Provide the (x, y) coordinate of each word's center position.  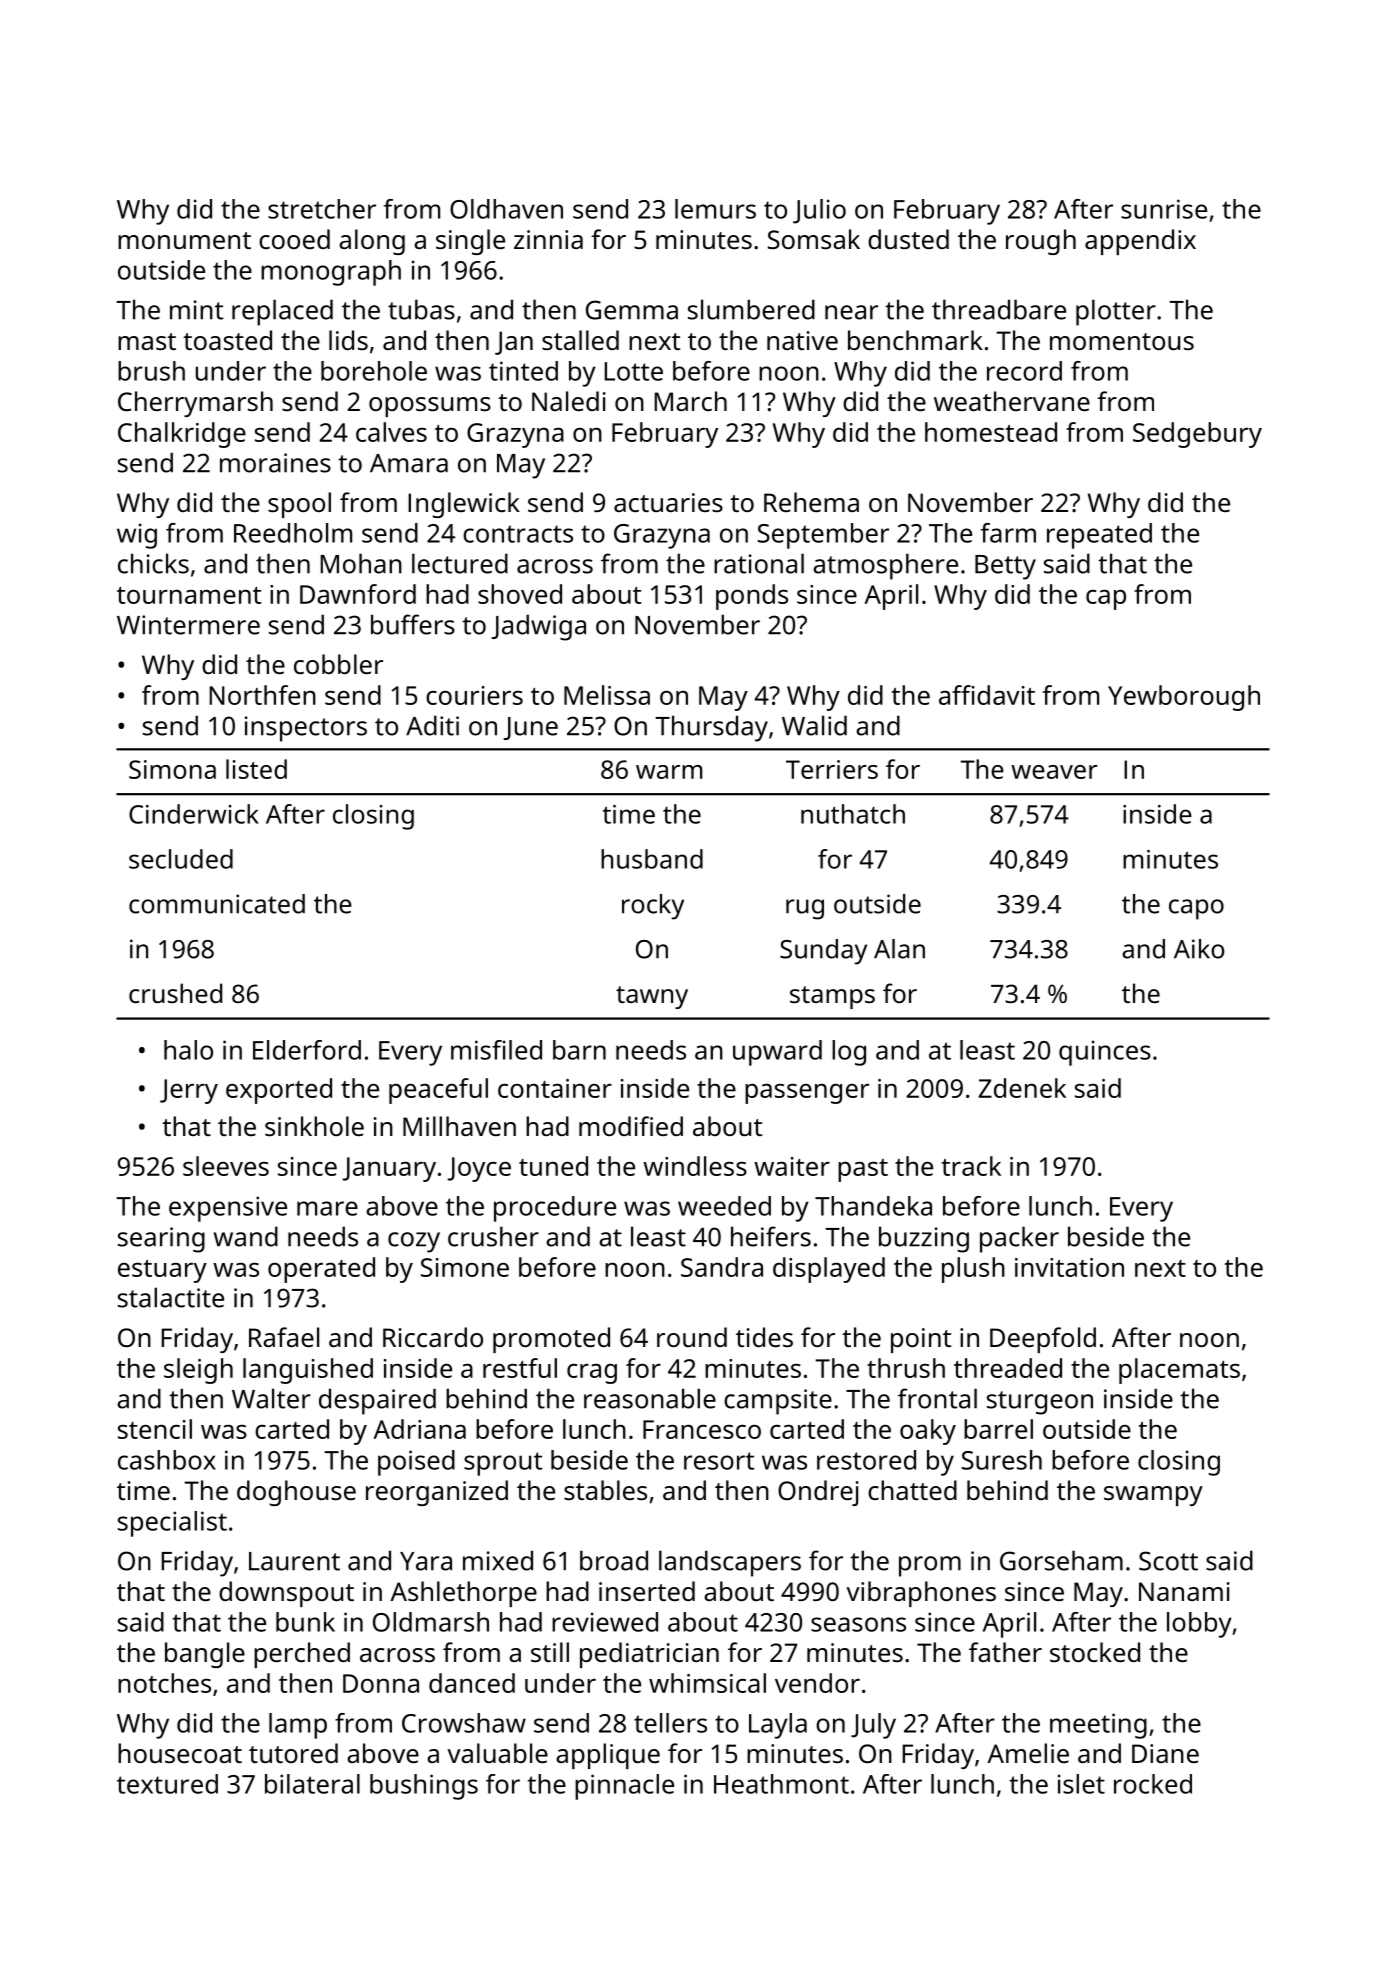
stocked (1095, 1652)
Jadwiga (538, 627)
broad (614, 1560)
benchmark (915, 340)
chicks (153, 563)
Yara (426, 1561)
